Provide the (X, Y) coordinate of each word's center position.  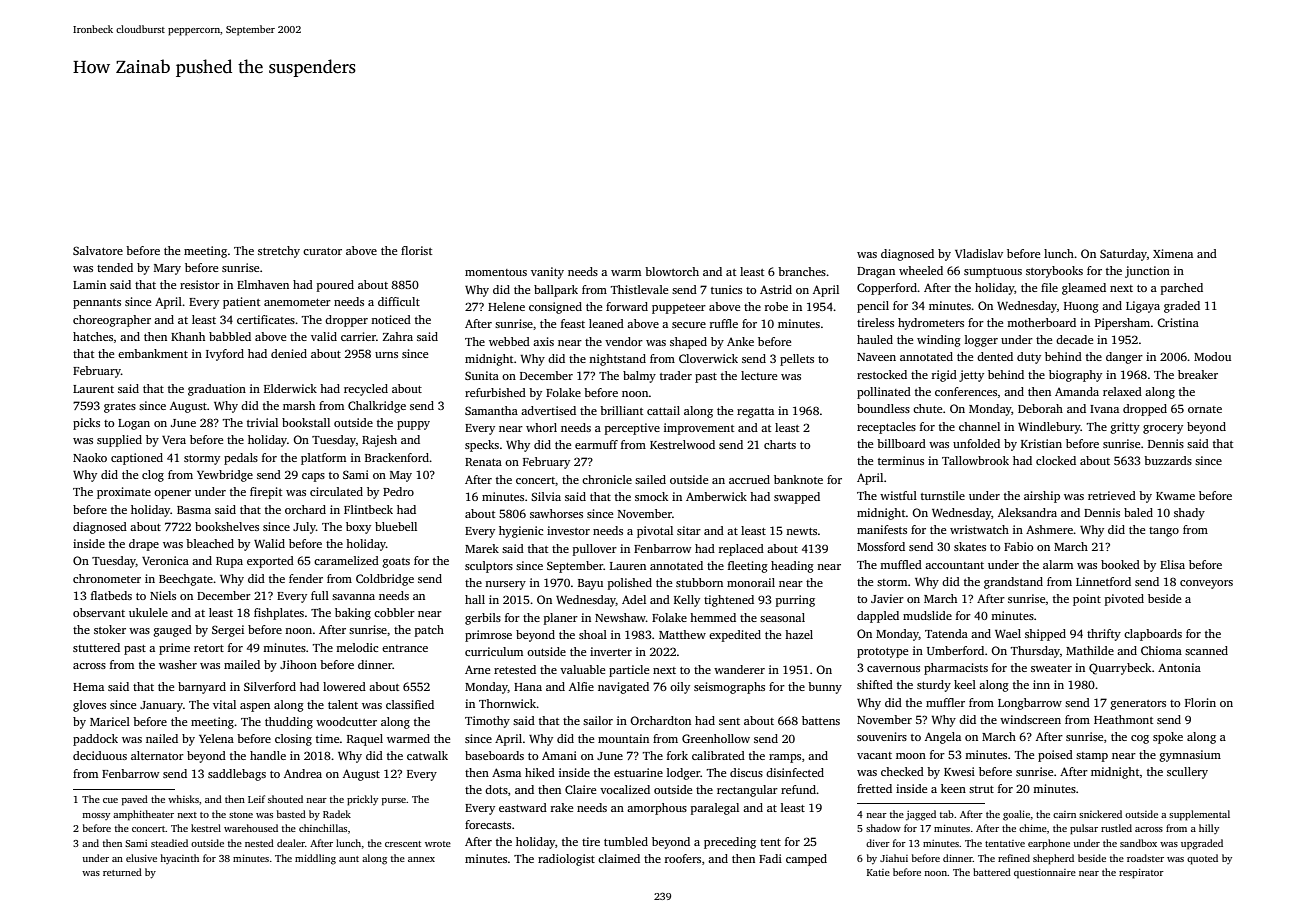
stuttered (96, 647)
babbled (230, 336)
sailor (598, 720)
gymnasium (1190, 756)
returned (122, 872)
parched (1182, 289)
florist (416, 250)
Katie (878, 872)
